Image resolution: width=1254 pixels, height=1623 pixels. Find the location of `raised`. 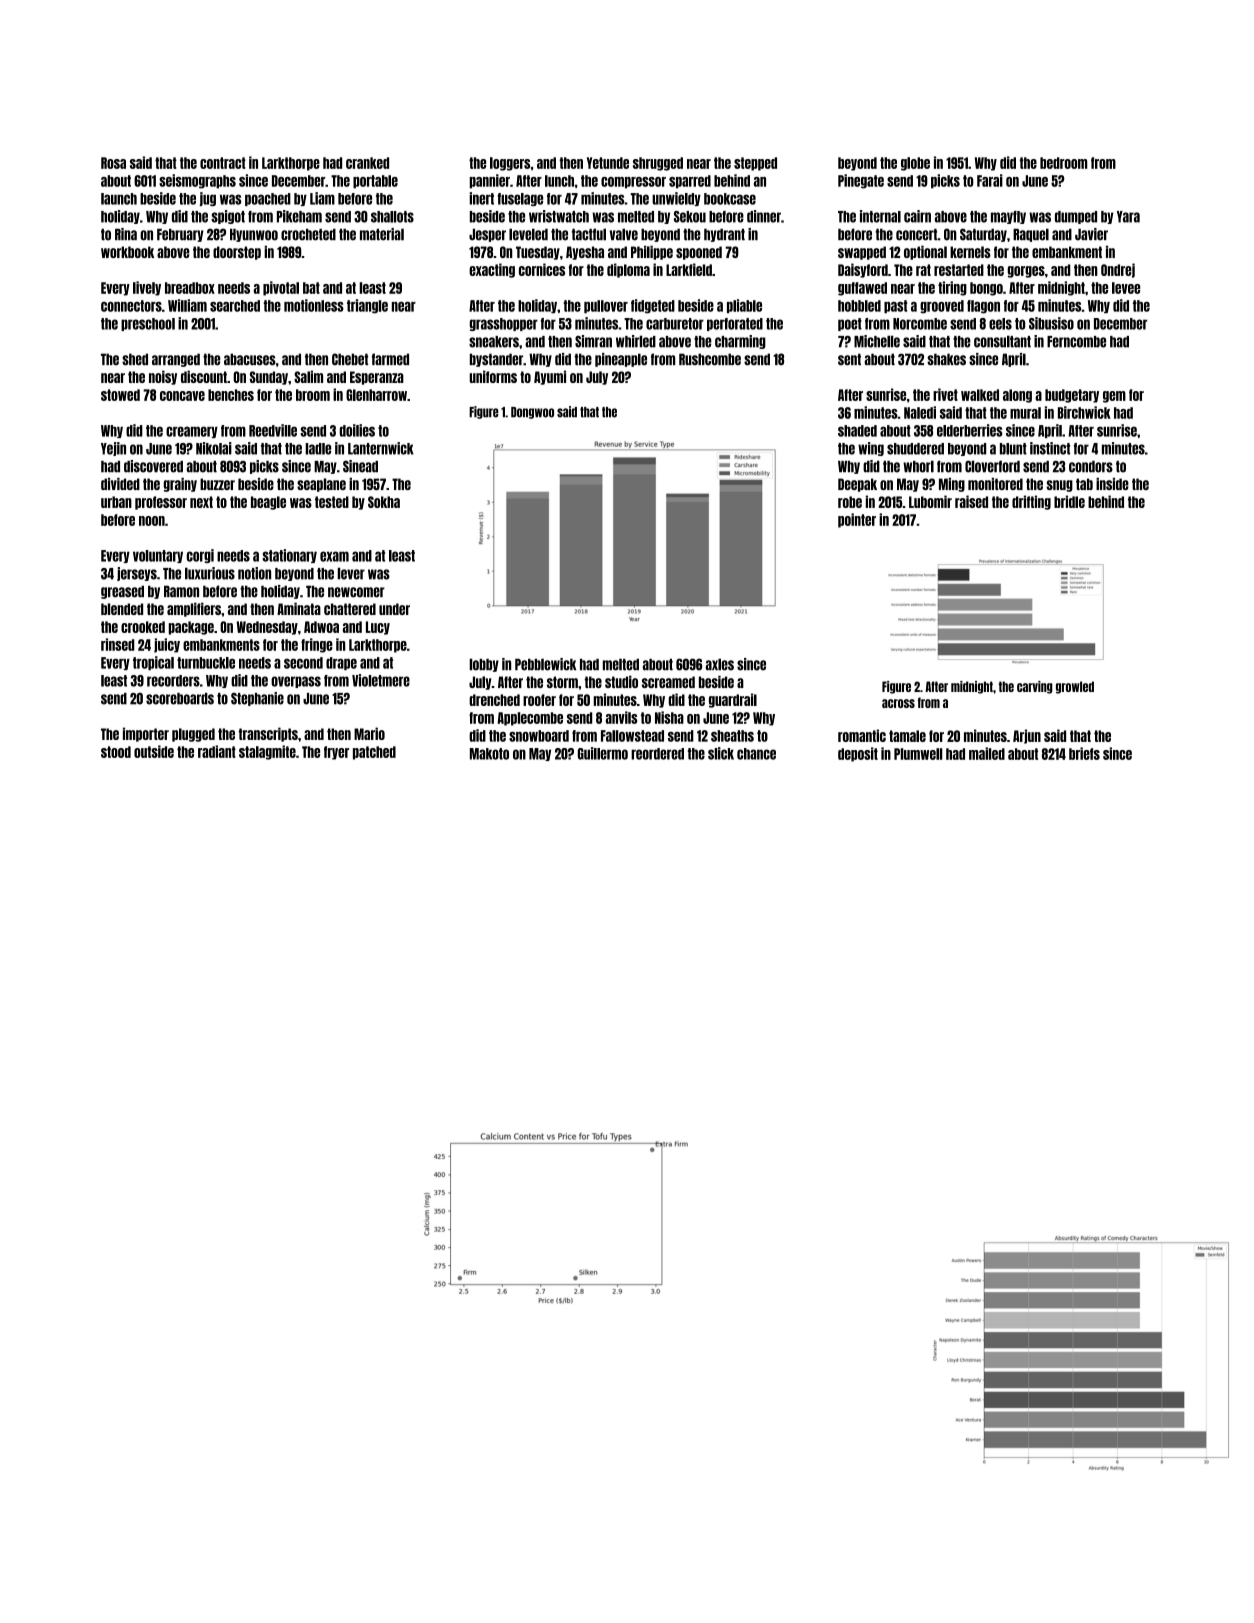

raised is located at coordinates (971, 501).
